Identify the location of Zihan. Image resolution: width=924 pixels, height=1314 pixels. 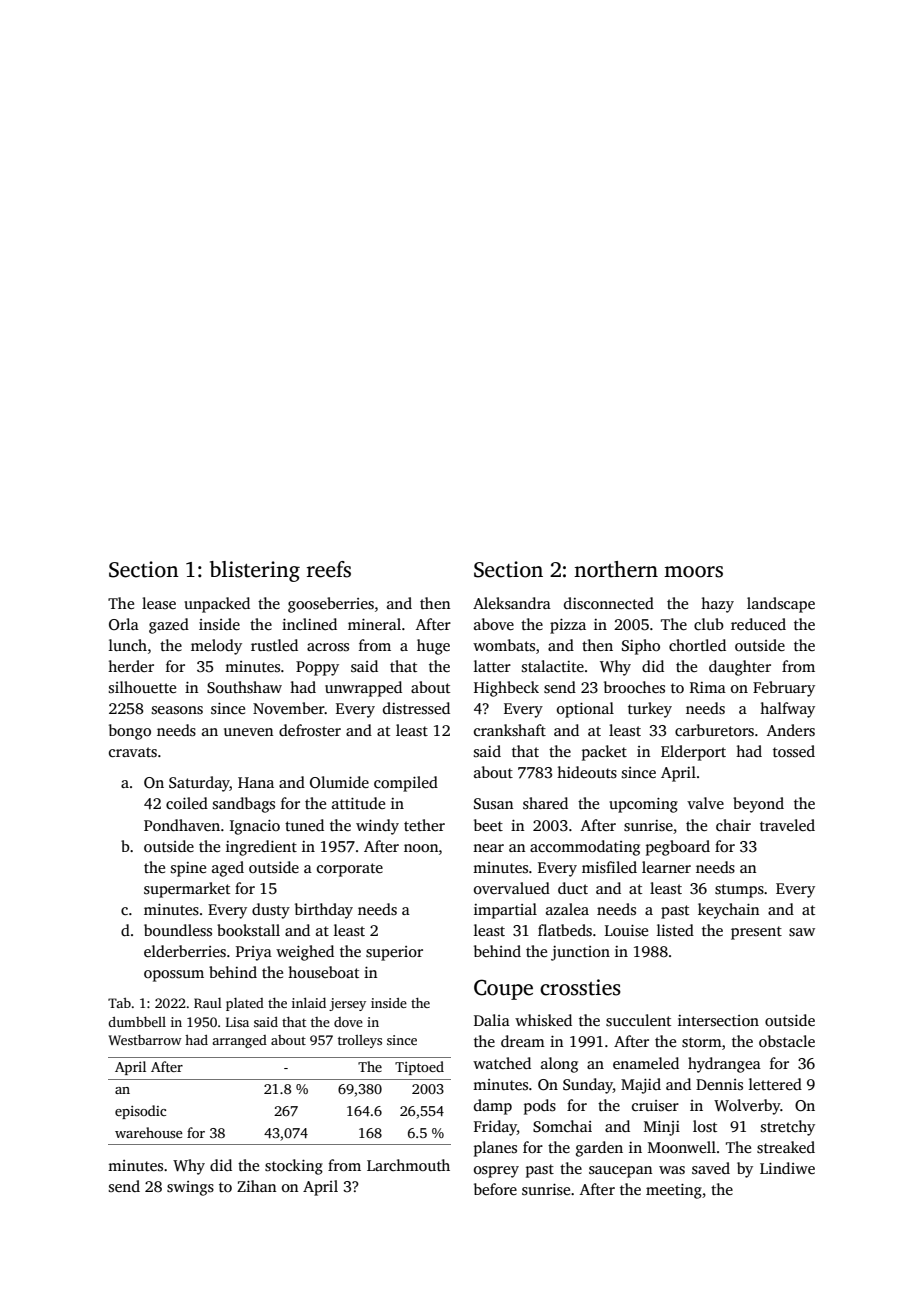
(256, 1186).
